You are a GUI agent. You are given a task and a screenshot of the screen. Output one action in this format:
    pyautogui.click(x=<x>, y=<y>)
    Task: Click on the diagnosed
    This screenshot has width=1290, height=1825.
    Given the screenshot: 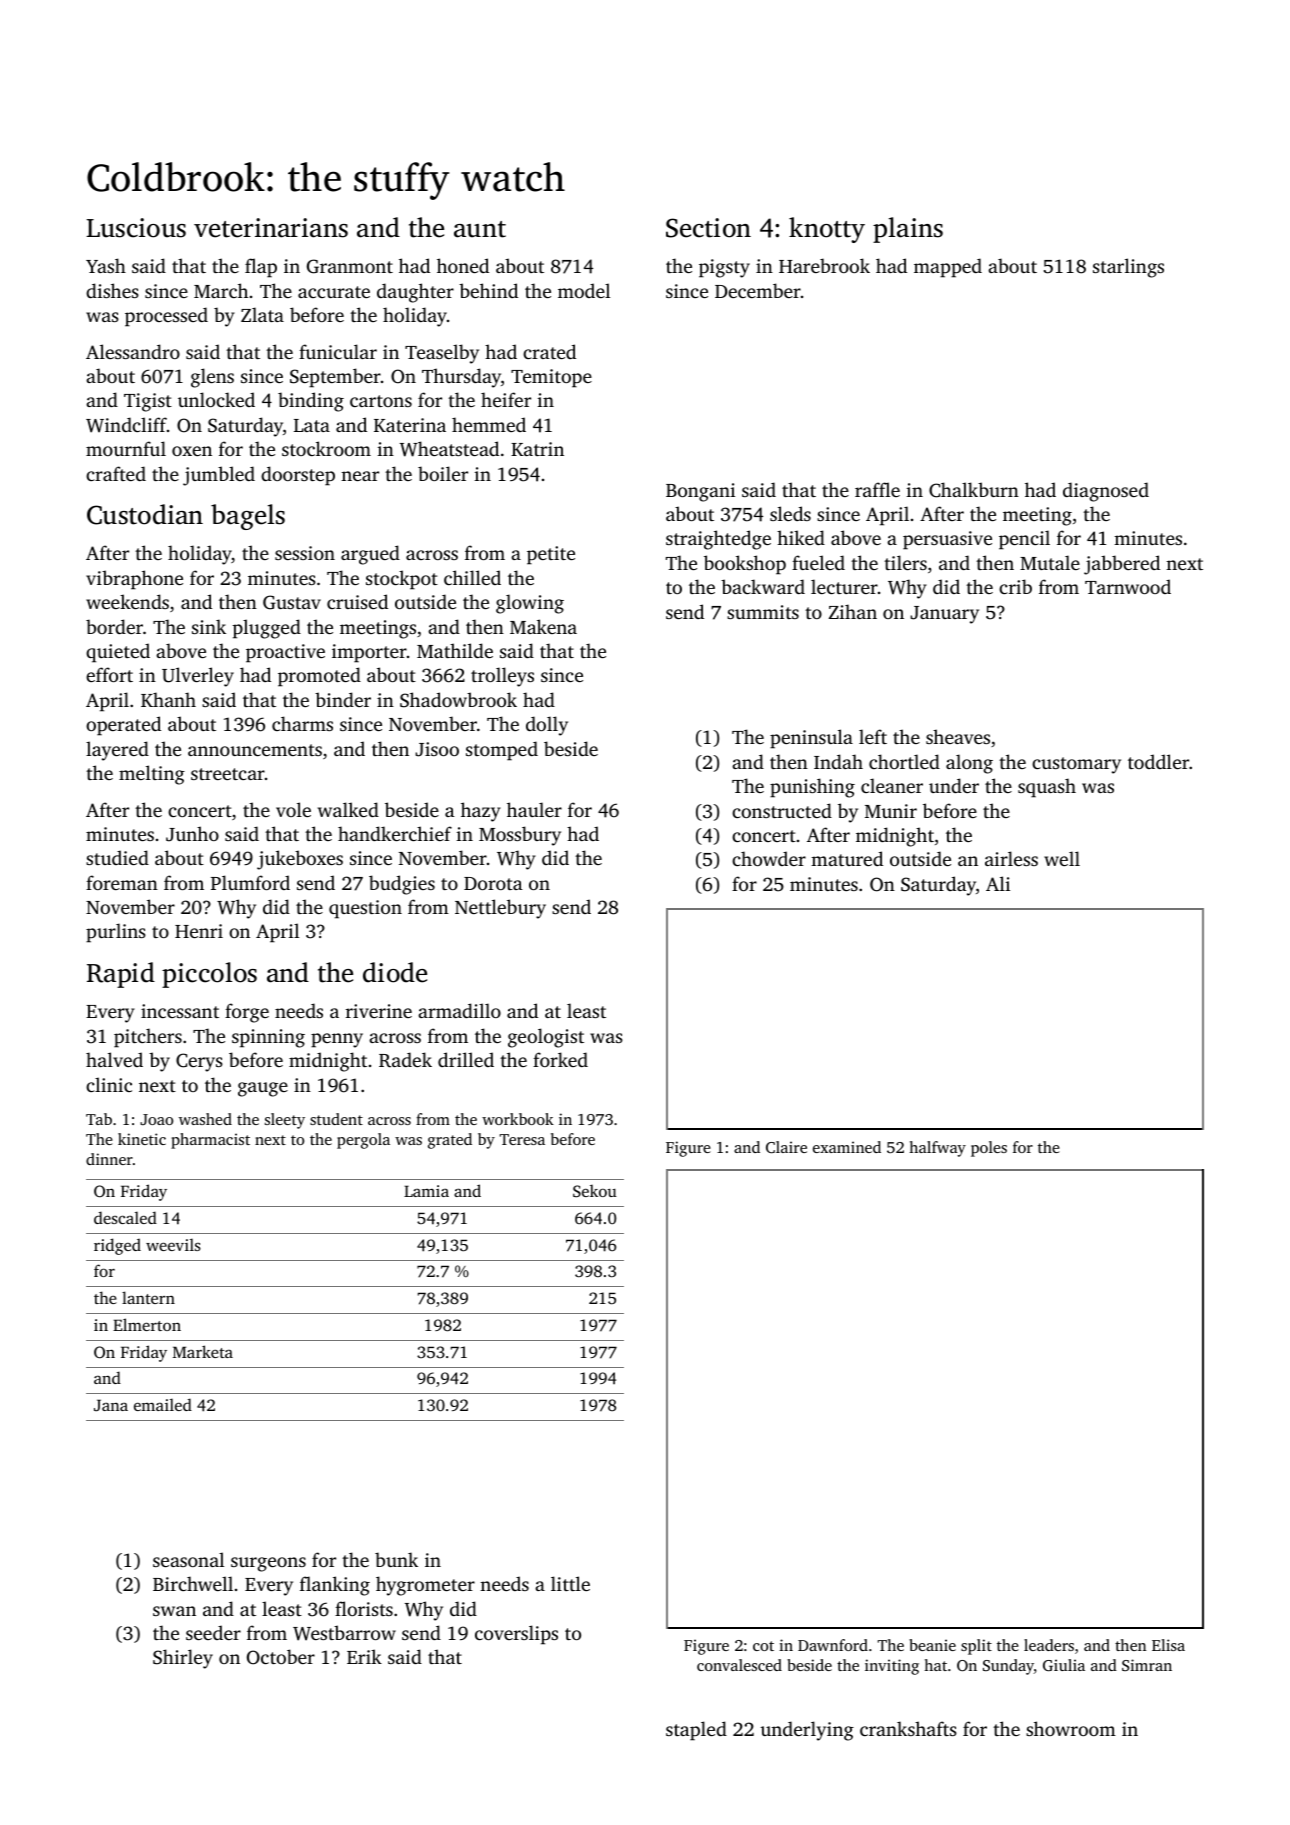 What is the action you would take?
    pyautogui.click(x=1106, y=492)
